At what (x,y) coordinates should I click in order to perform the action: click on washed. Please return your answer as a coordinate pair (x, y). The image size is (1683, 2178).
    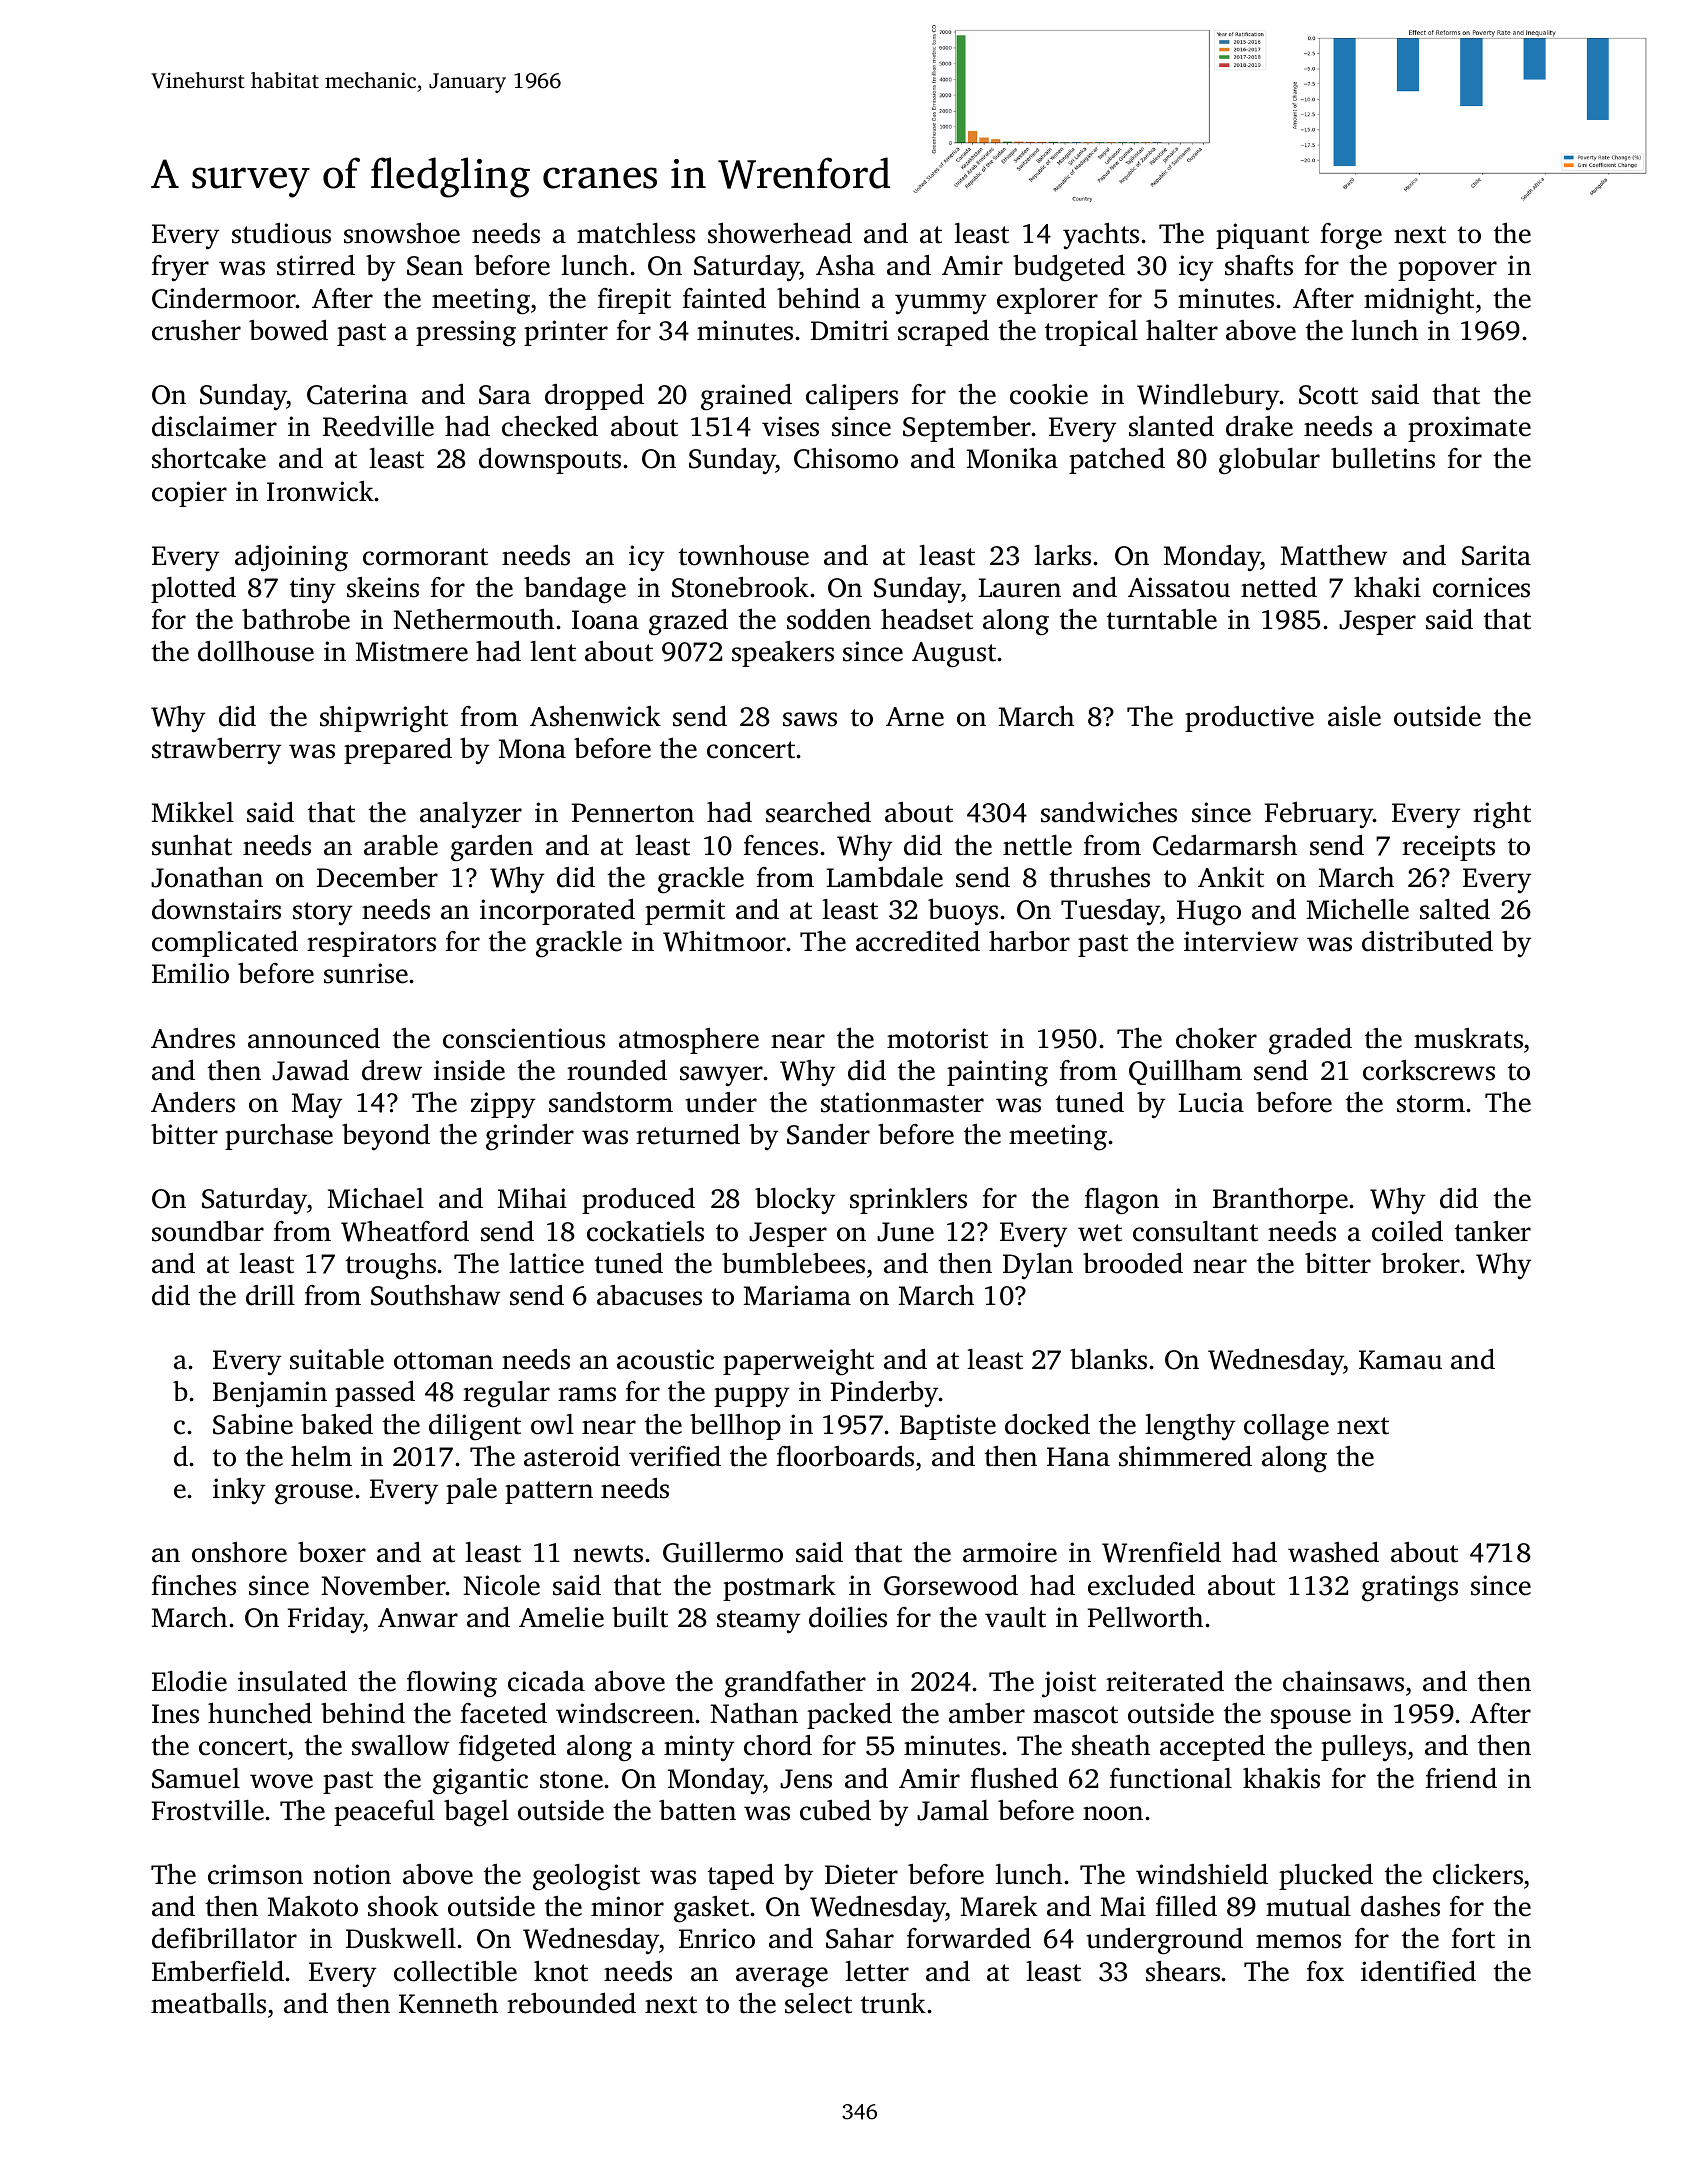
    Looking at the image, I should click on (1333, 1552).
